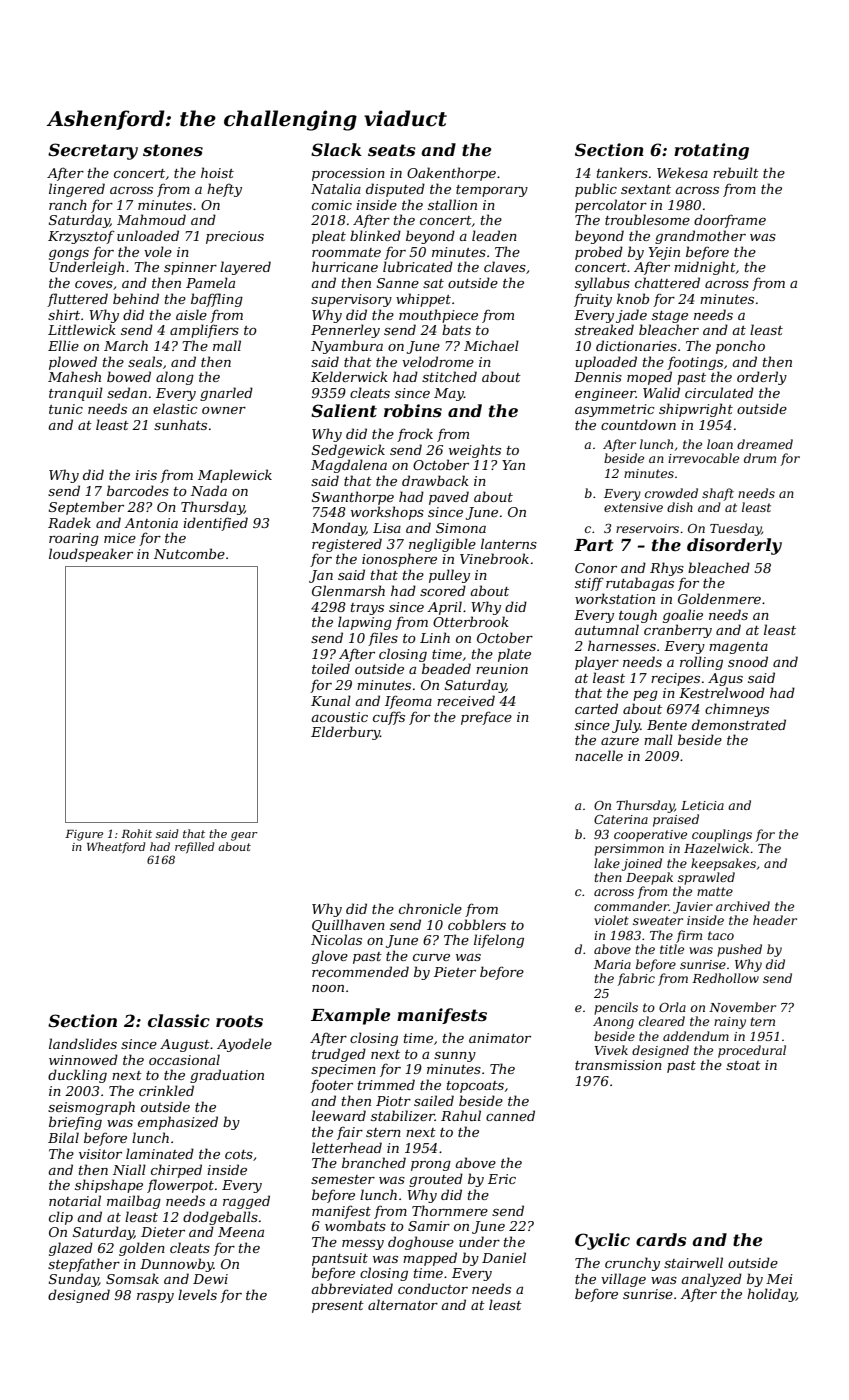  What do you see at coordinates (173, 150) in the screenshot?
I see `stones` at bounding box center [173, 150].
